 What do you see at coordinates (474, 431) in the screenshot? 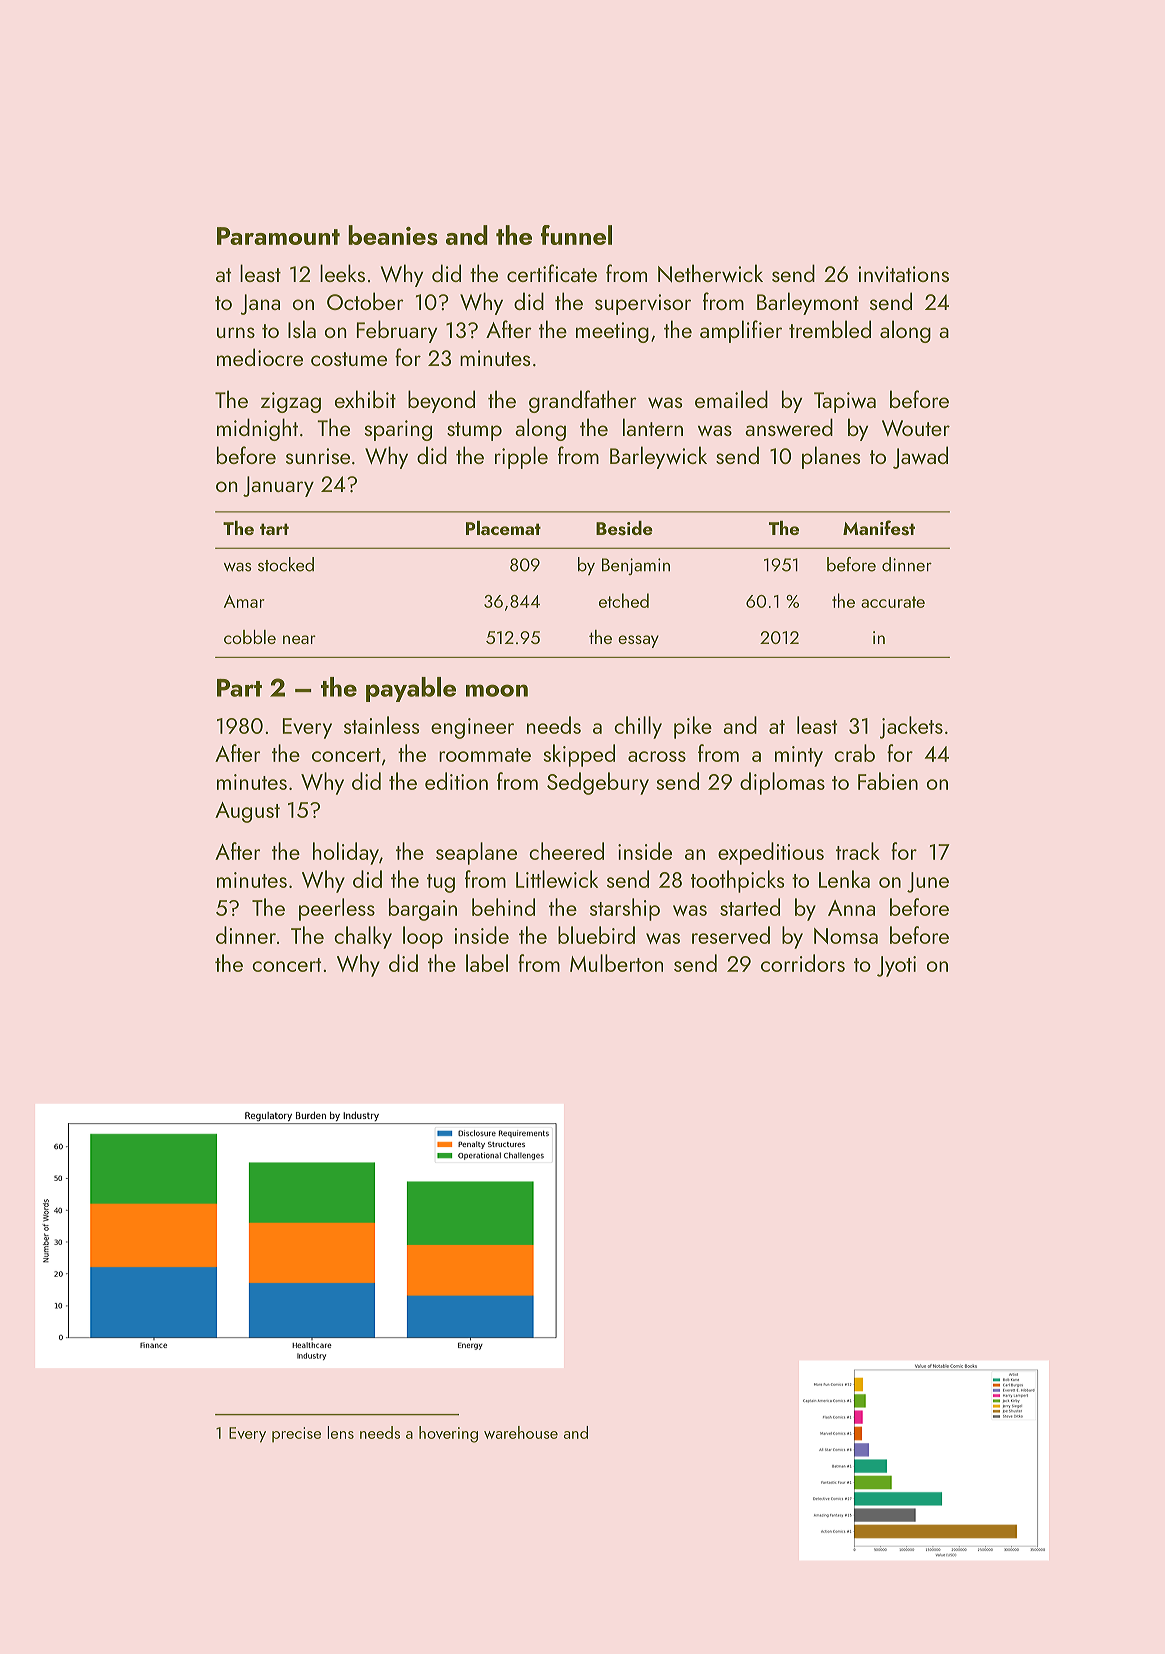
I see `stump` at bounding box center [474, 431].
